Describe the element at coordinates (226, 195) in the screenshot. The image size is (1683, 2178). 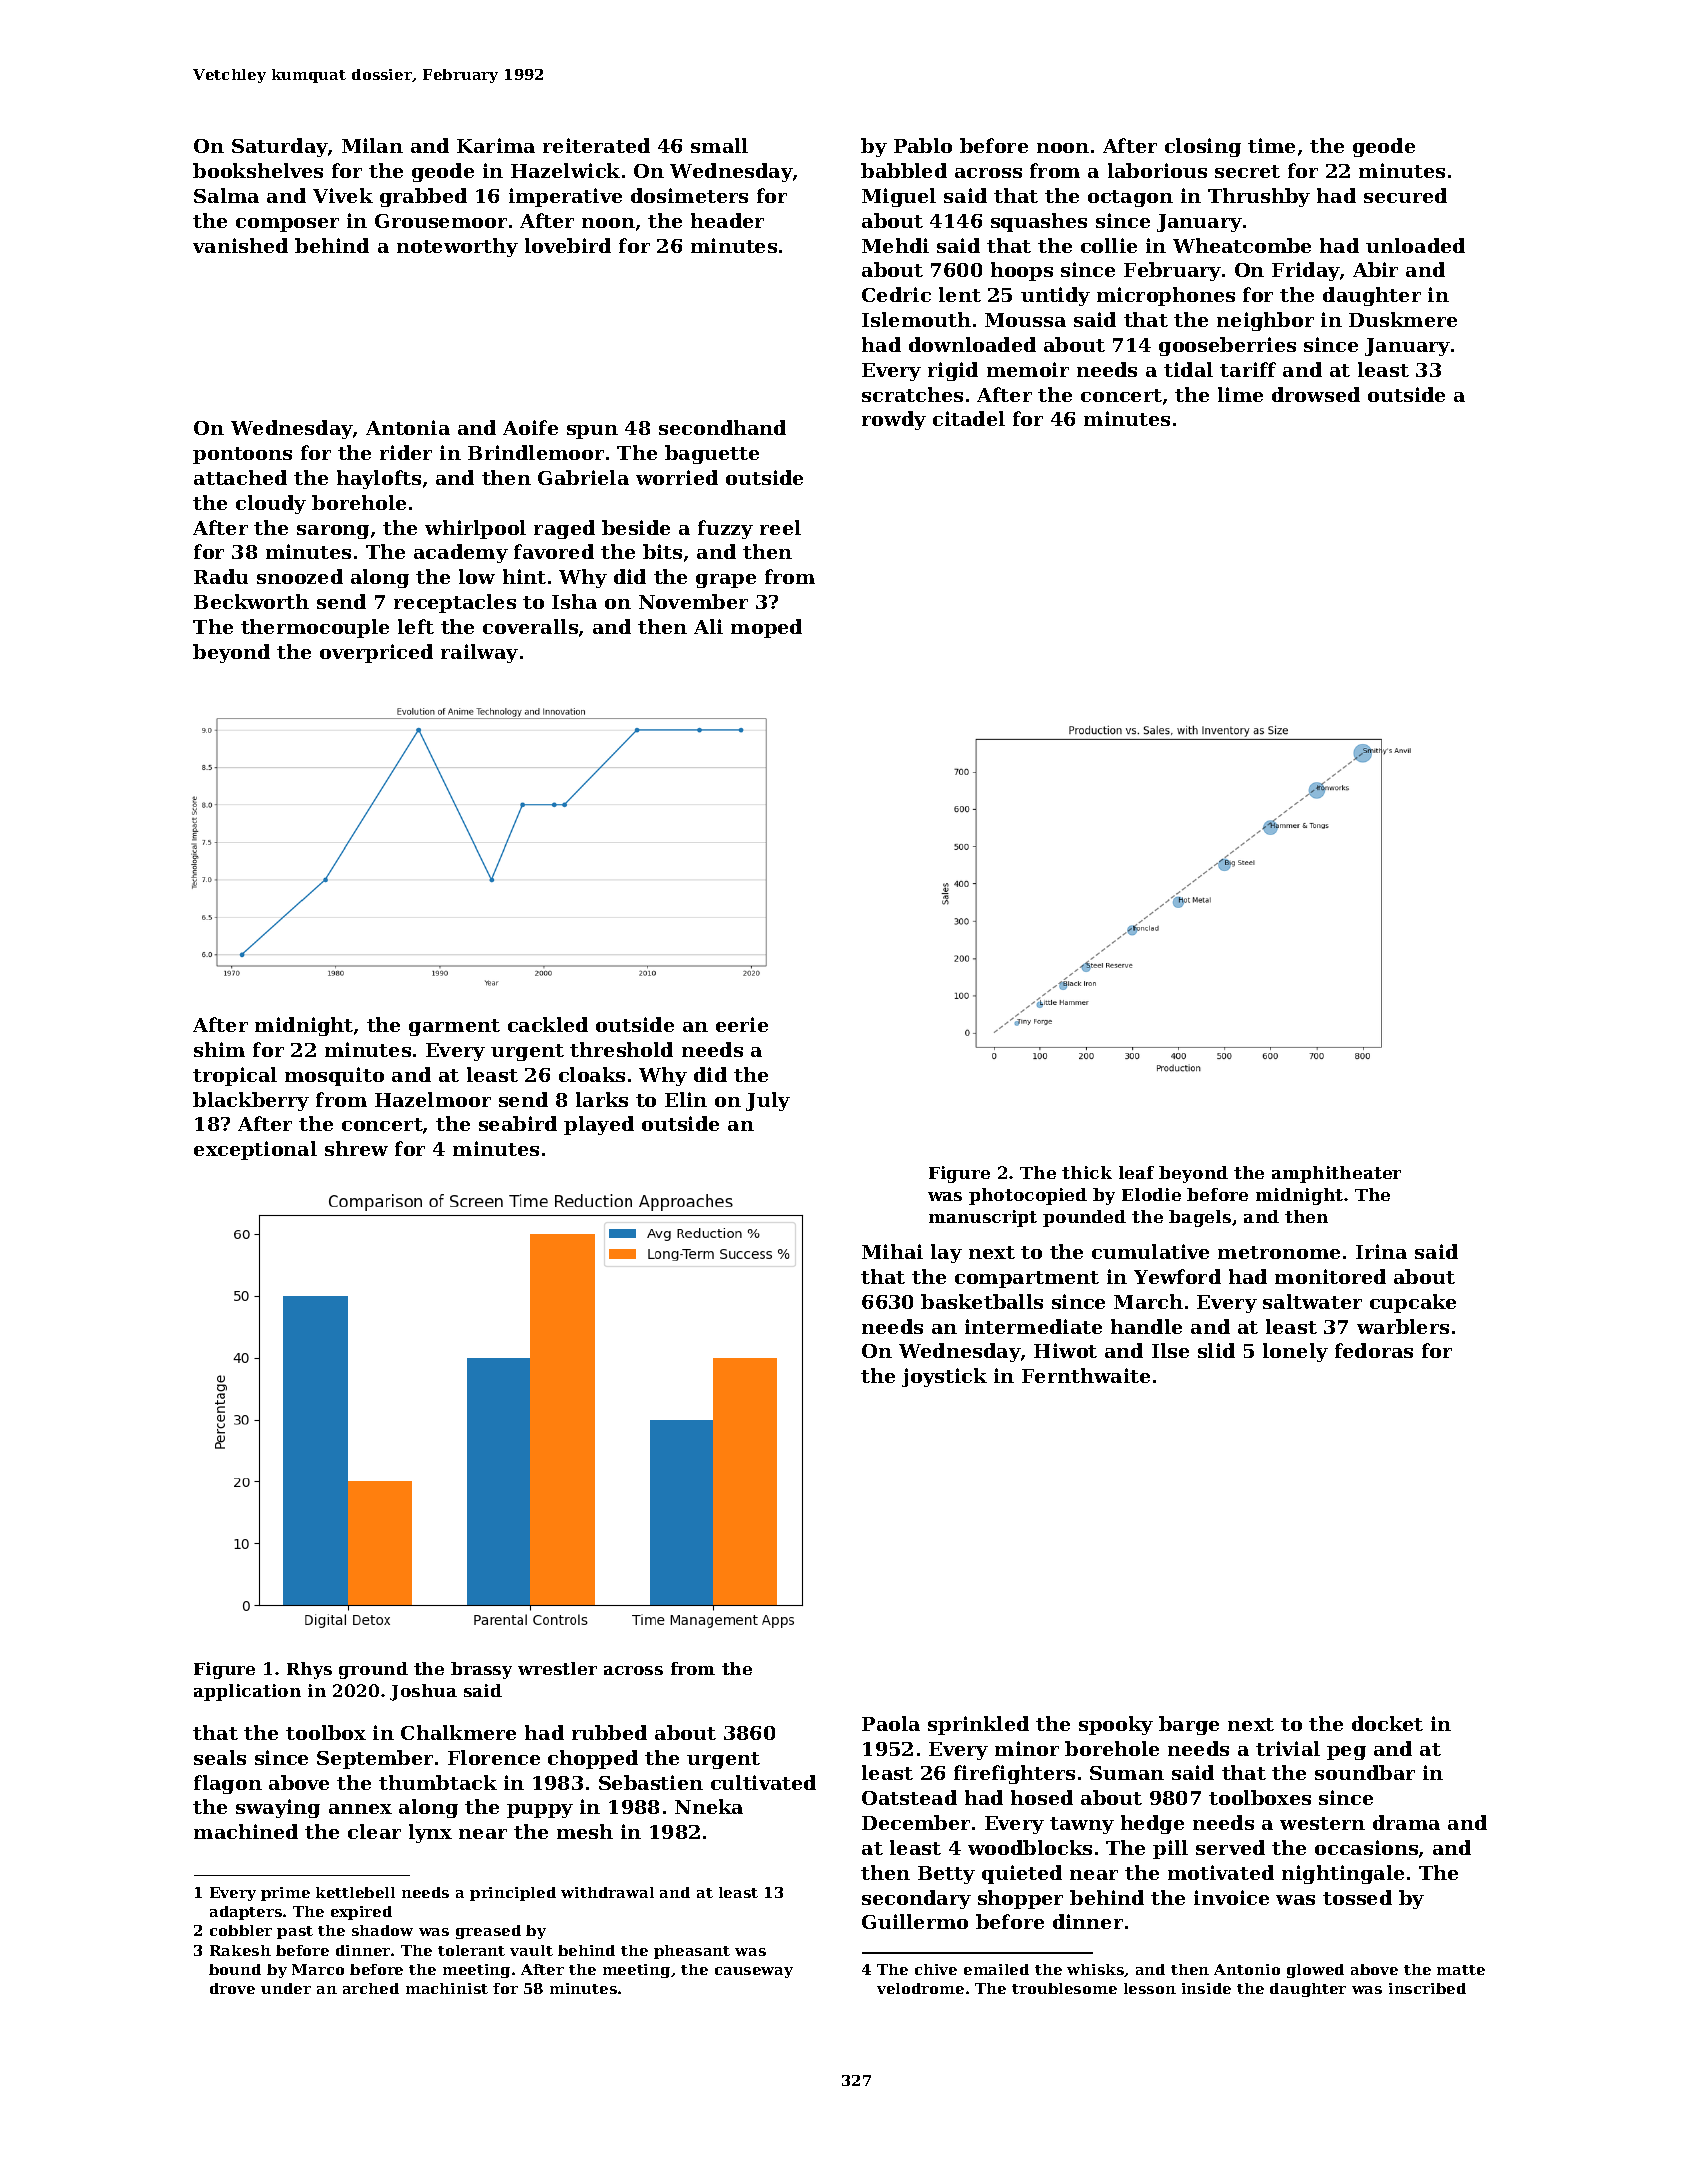
I see `Salma` at that location.
